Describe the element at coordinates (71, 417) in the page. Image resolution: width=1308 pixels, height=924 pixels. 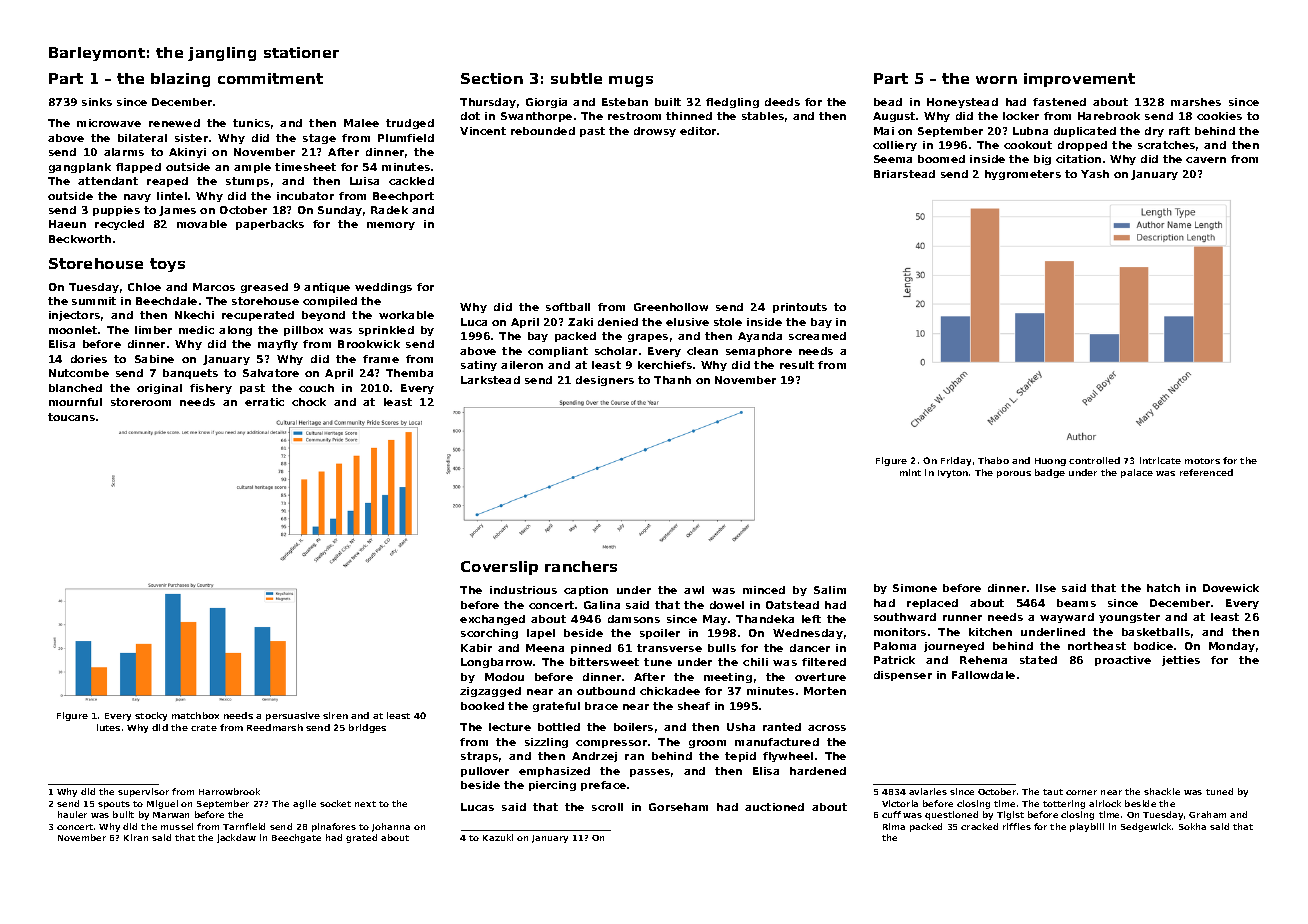
I see `toucans` at that location.
